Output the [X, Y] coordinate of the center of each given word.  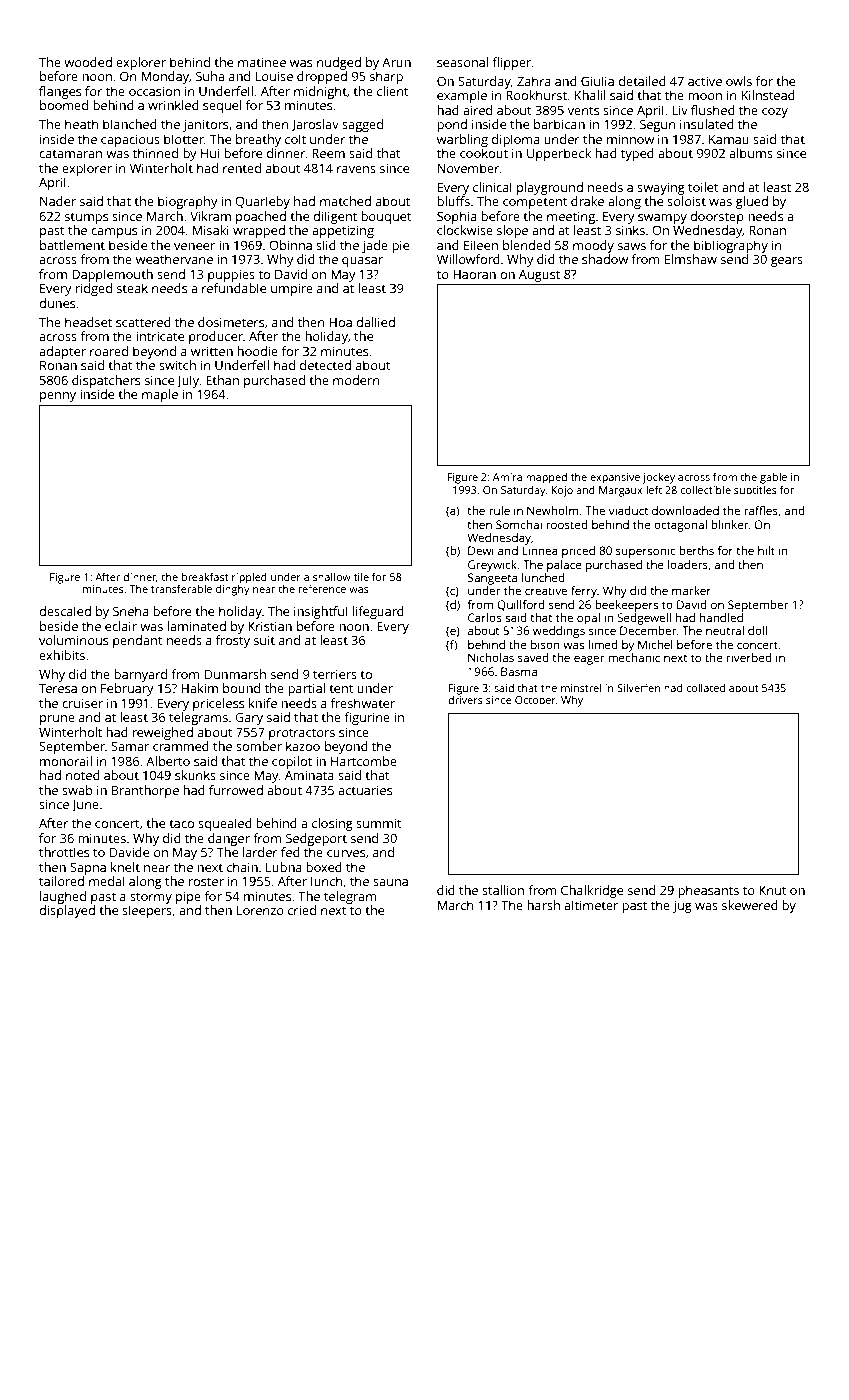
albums [751, 153]
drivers [465, 699]
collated [705, 687]
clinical [492, 187]
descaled [65, 611]
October [535, 700]
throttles [64, 852]
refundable [234, 288]
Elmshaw [691, 259]
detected [325, 365]
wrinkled [173, 105]
